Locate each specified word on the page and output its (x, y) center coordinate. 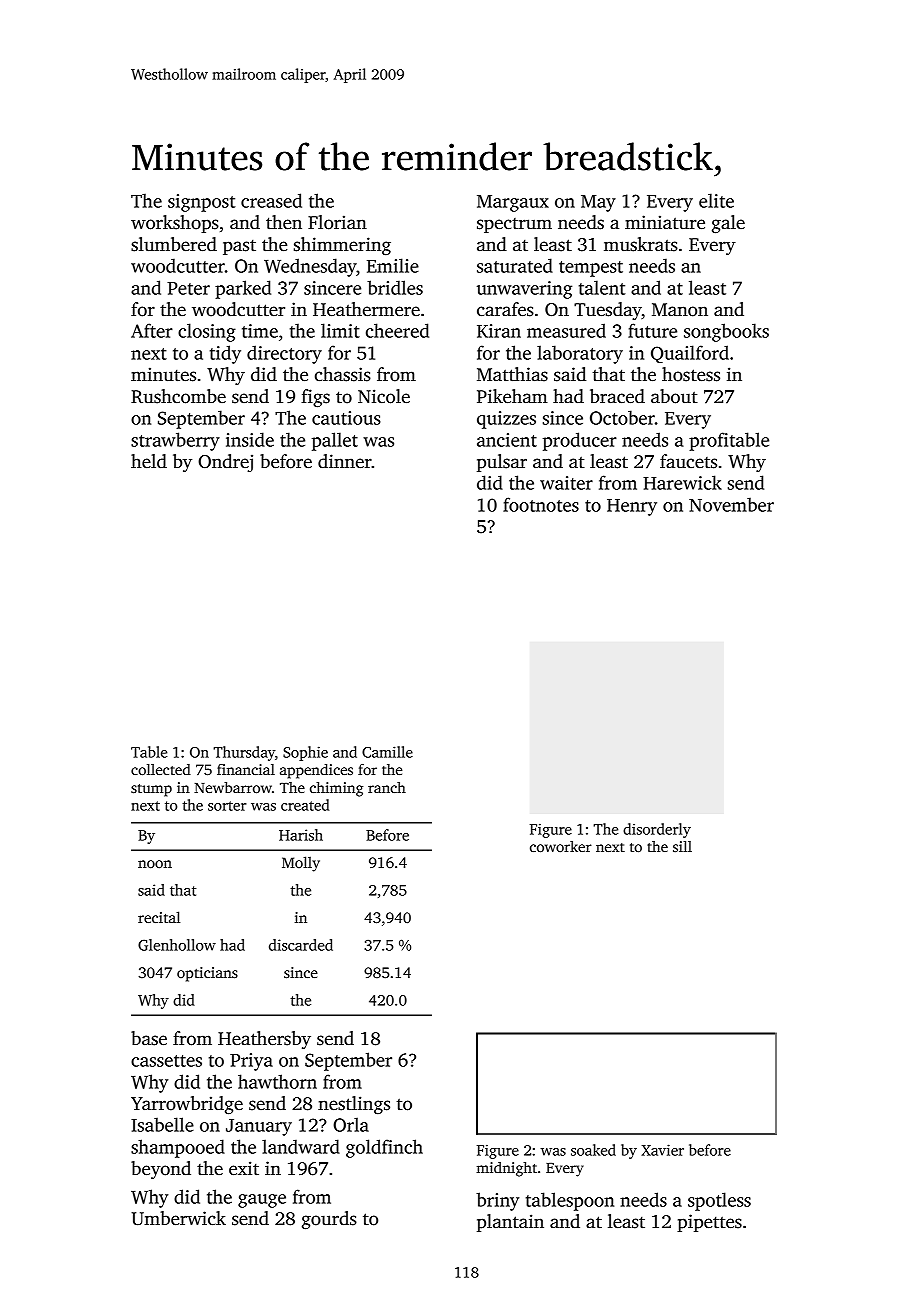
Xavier (662, 1150)
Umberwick (178, 1218)
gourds (329, 1220)
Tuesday (608, 311)
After (152, 330)
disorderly (657, 830)
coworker (561, 846)
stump (151, 790)
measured (566, 330)
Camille (387, 752)
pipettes (709, 1223)
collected (161, 769)
